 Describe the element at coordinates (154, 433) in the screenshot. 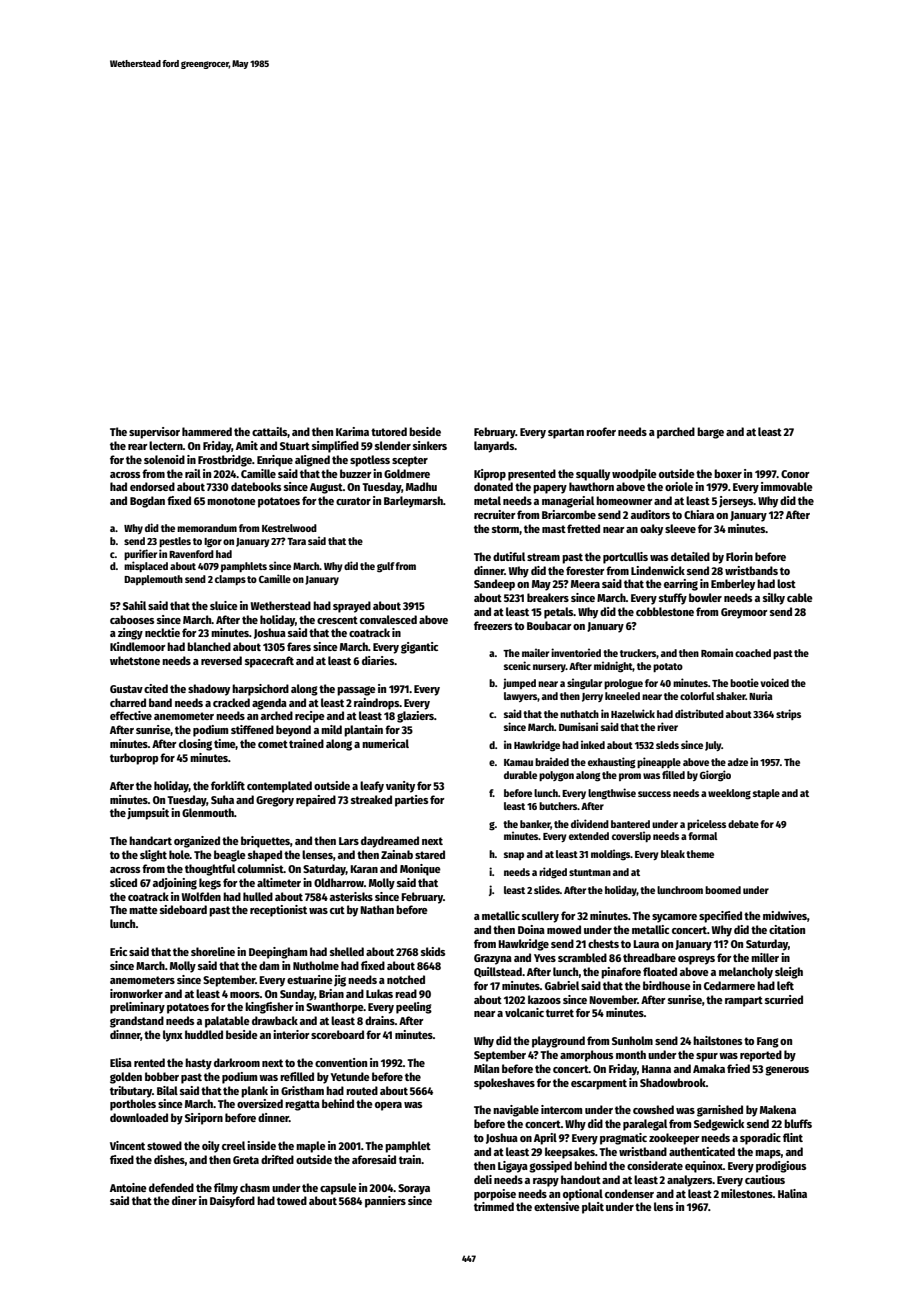

I see `supervisor` at that location.
